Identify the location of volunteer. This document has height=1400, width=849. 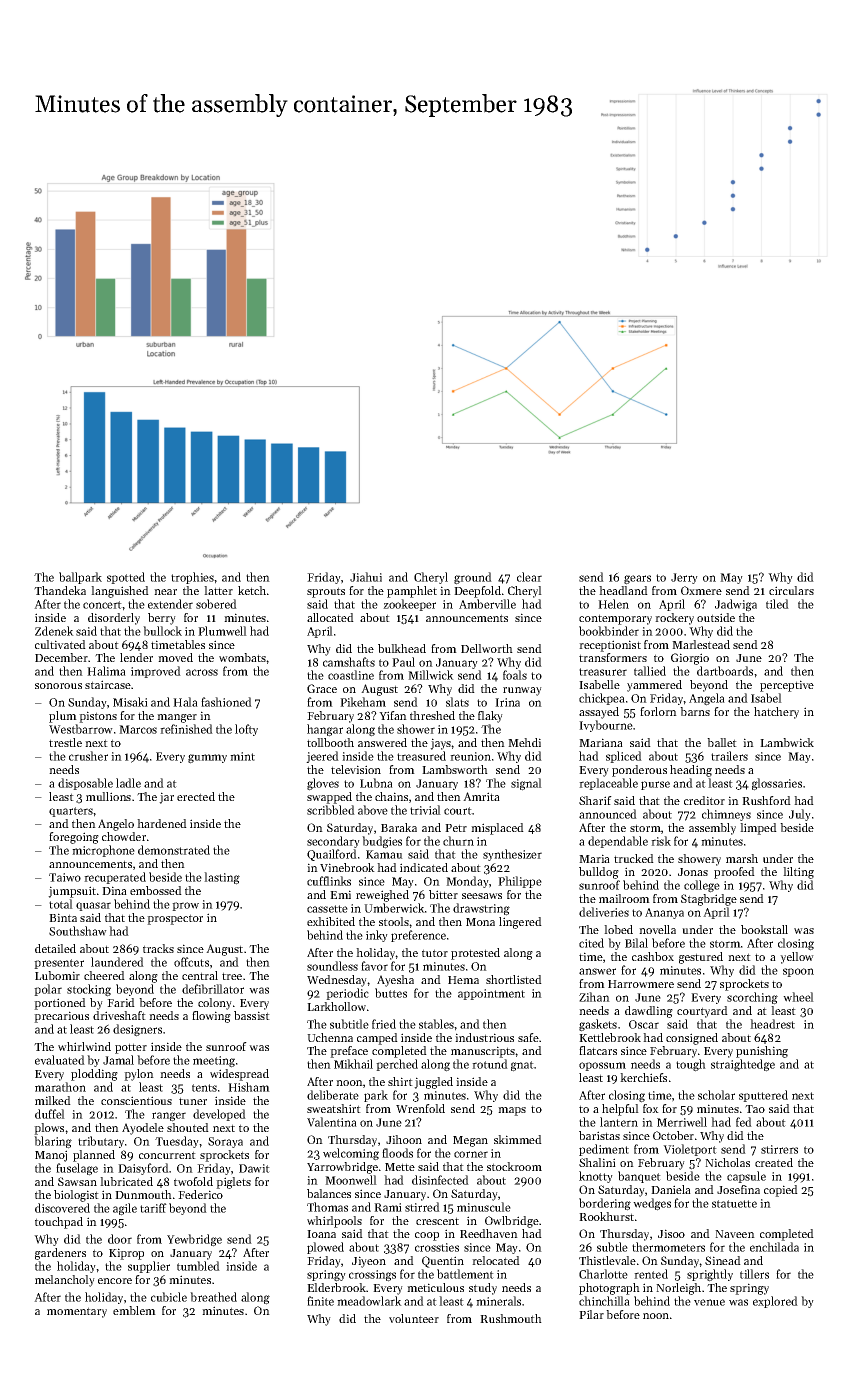
(414, 1318).
